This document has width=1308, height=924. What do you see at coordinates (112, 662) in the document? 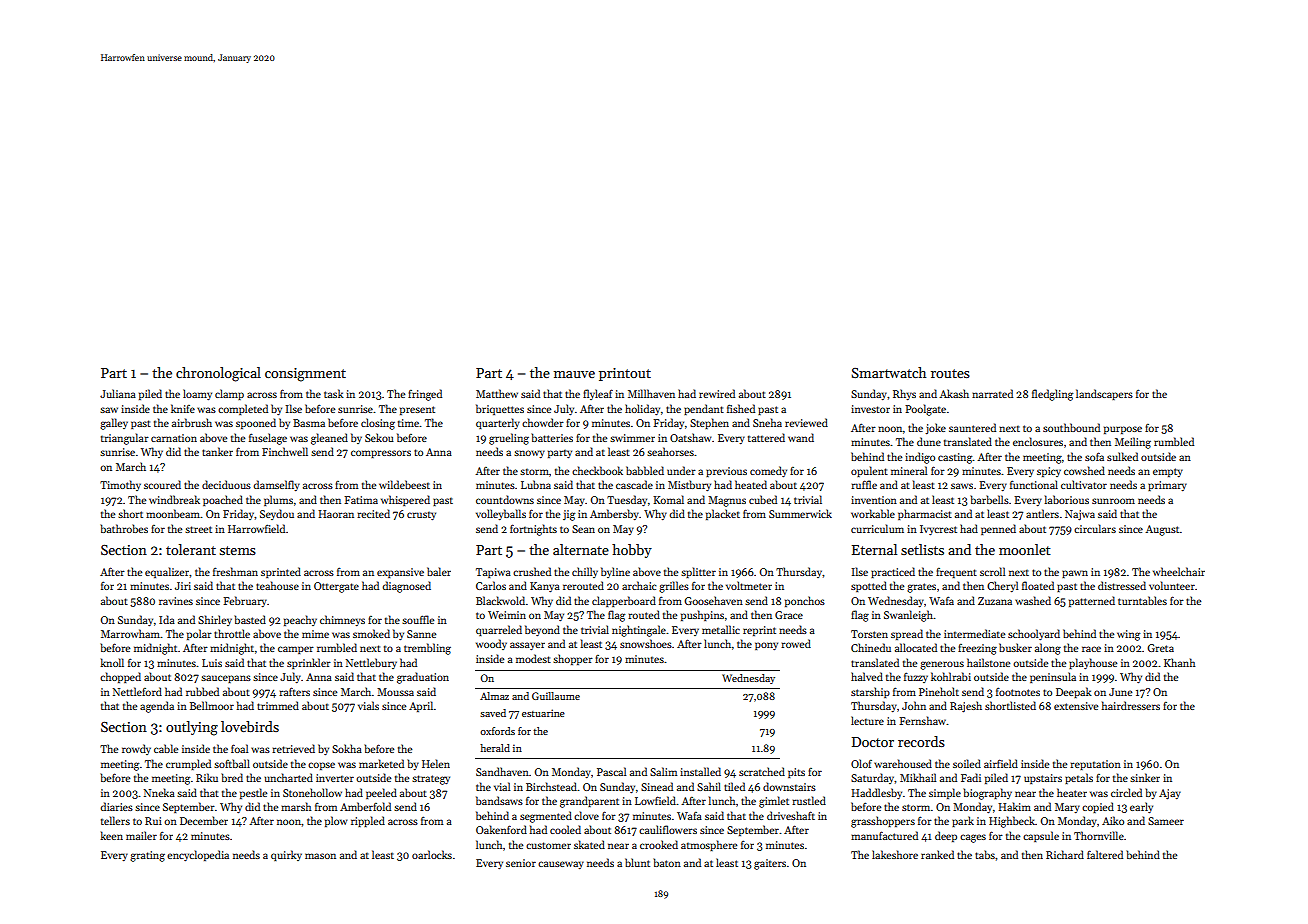
I see `knoll` at bounding box center [112, 662].
